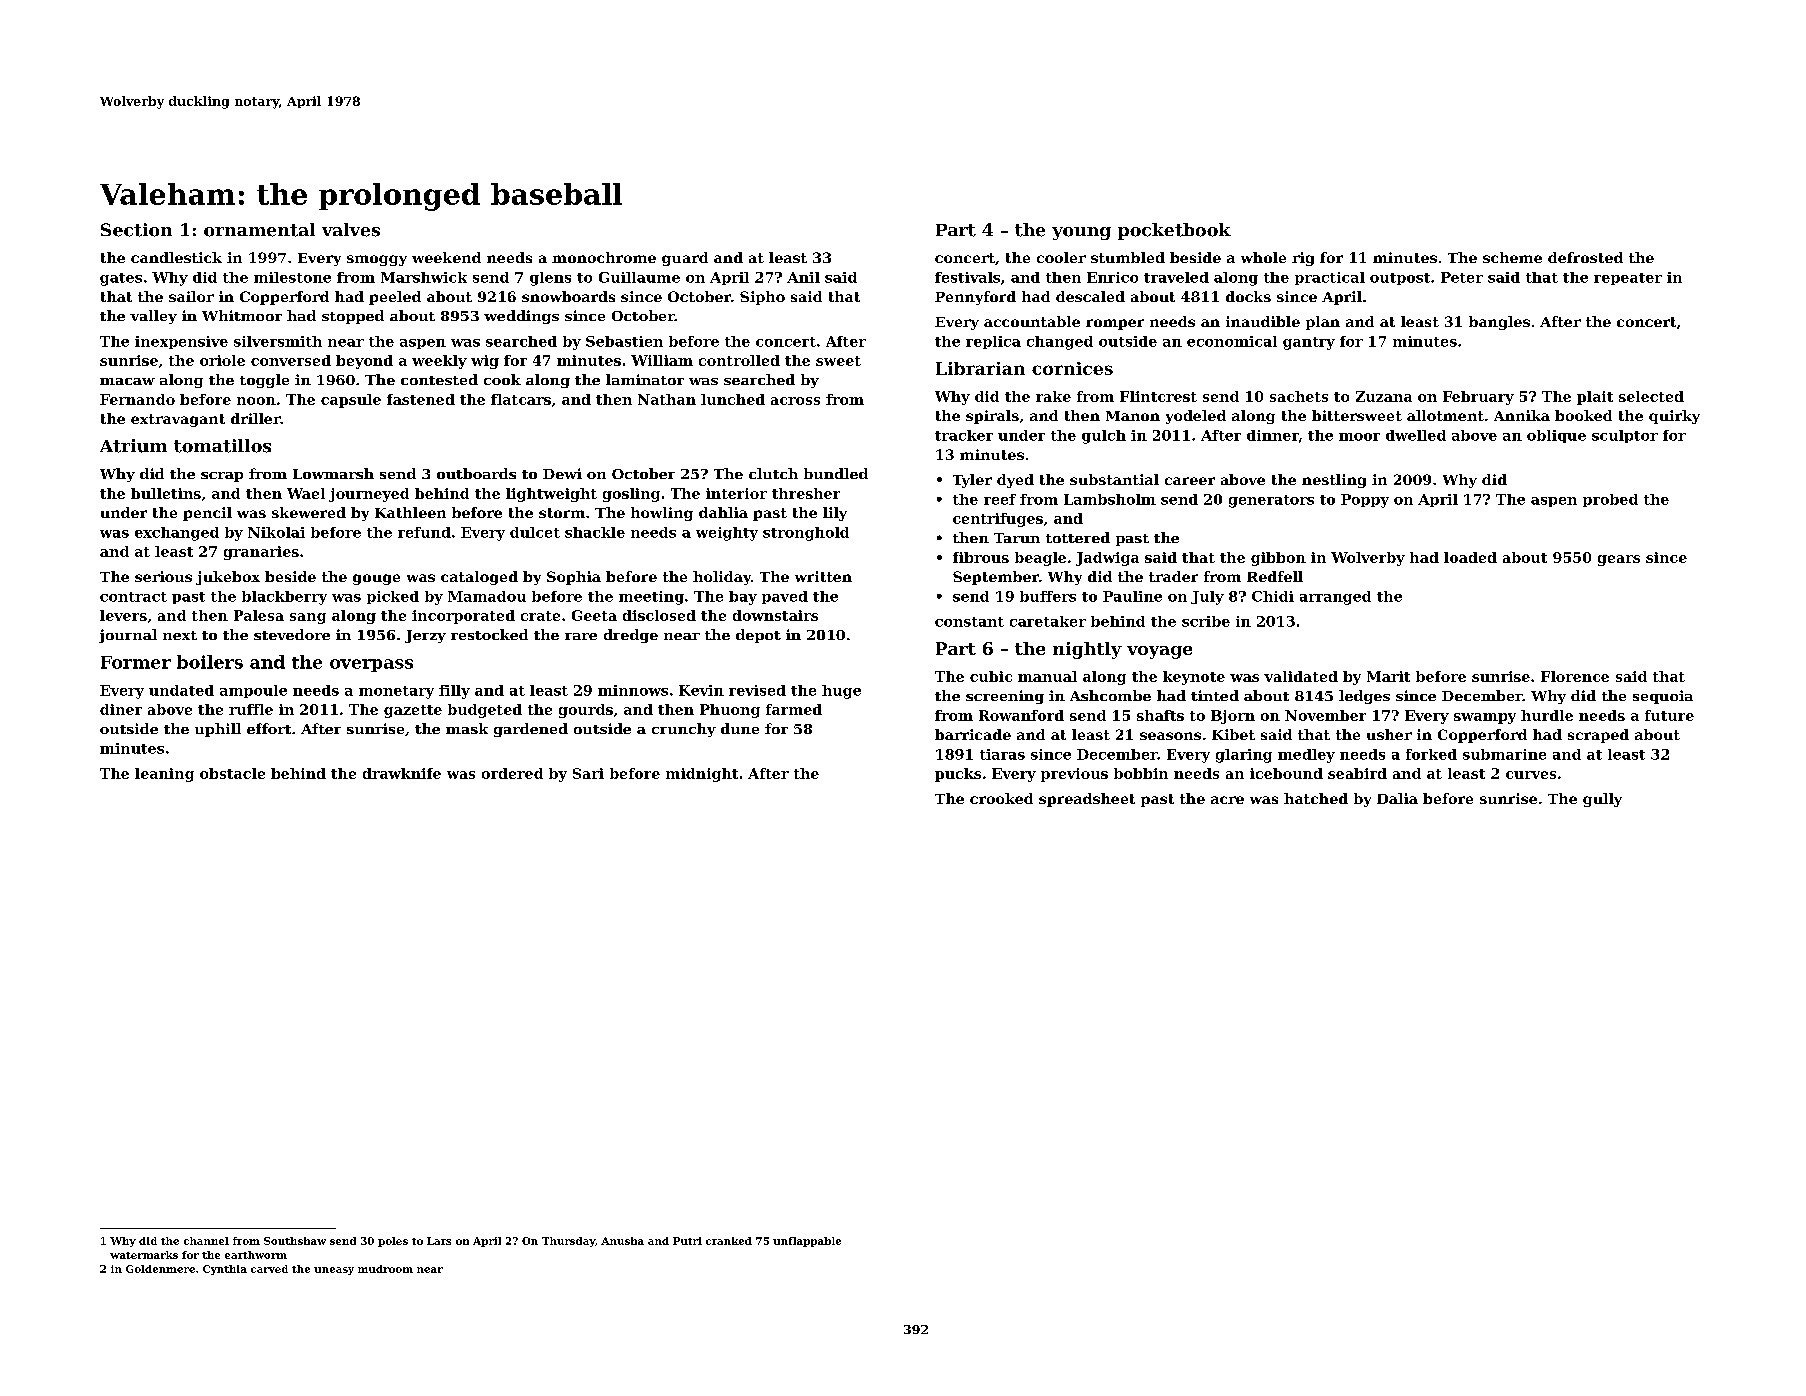  What do you see at coordinates (1087, 800) in the page?
I see `spreadsheet` at bounding box center [1087, 800].
